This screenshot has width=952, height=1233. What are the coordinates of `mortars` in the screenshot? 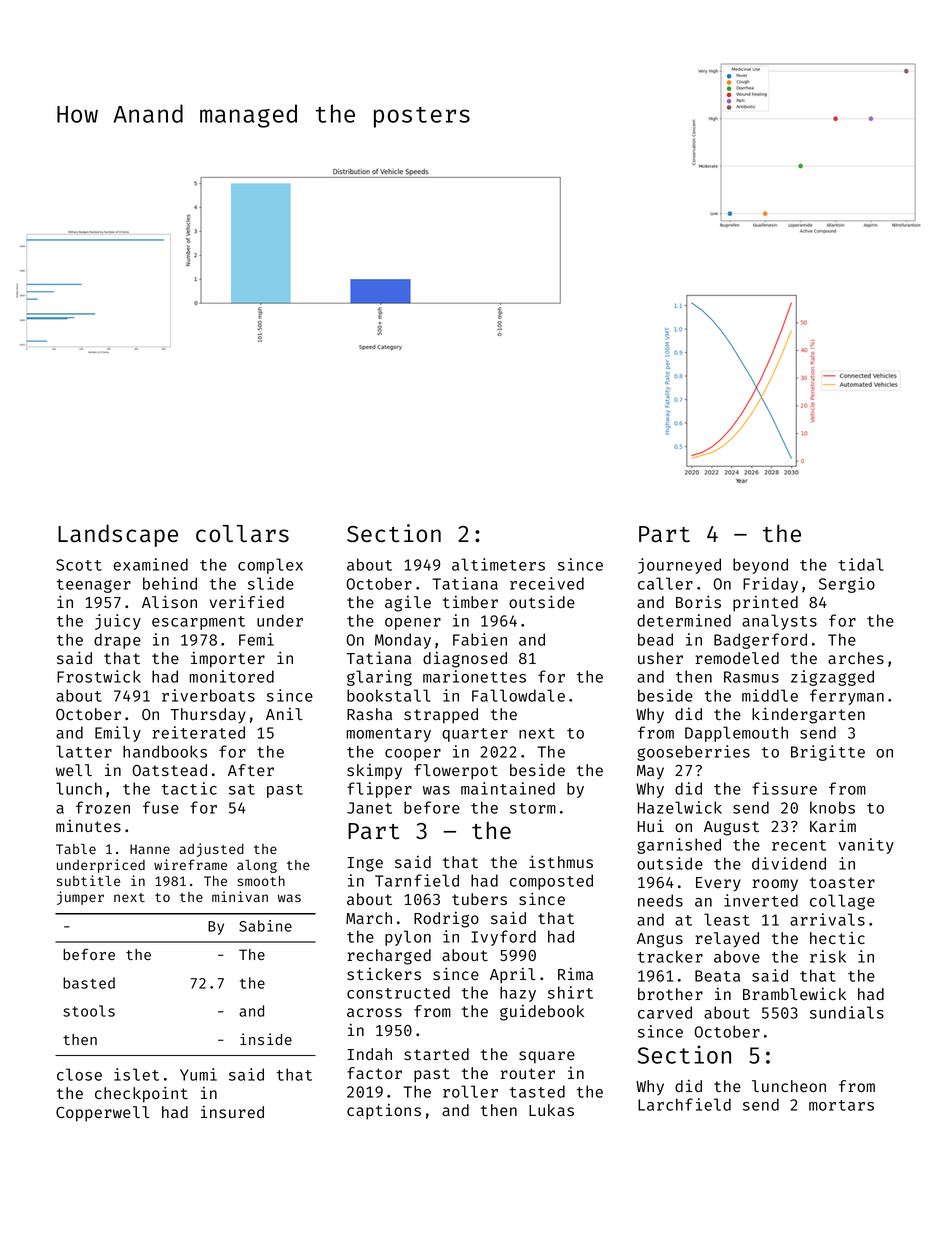 It's located at (841, 1105).
